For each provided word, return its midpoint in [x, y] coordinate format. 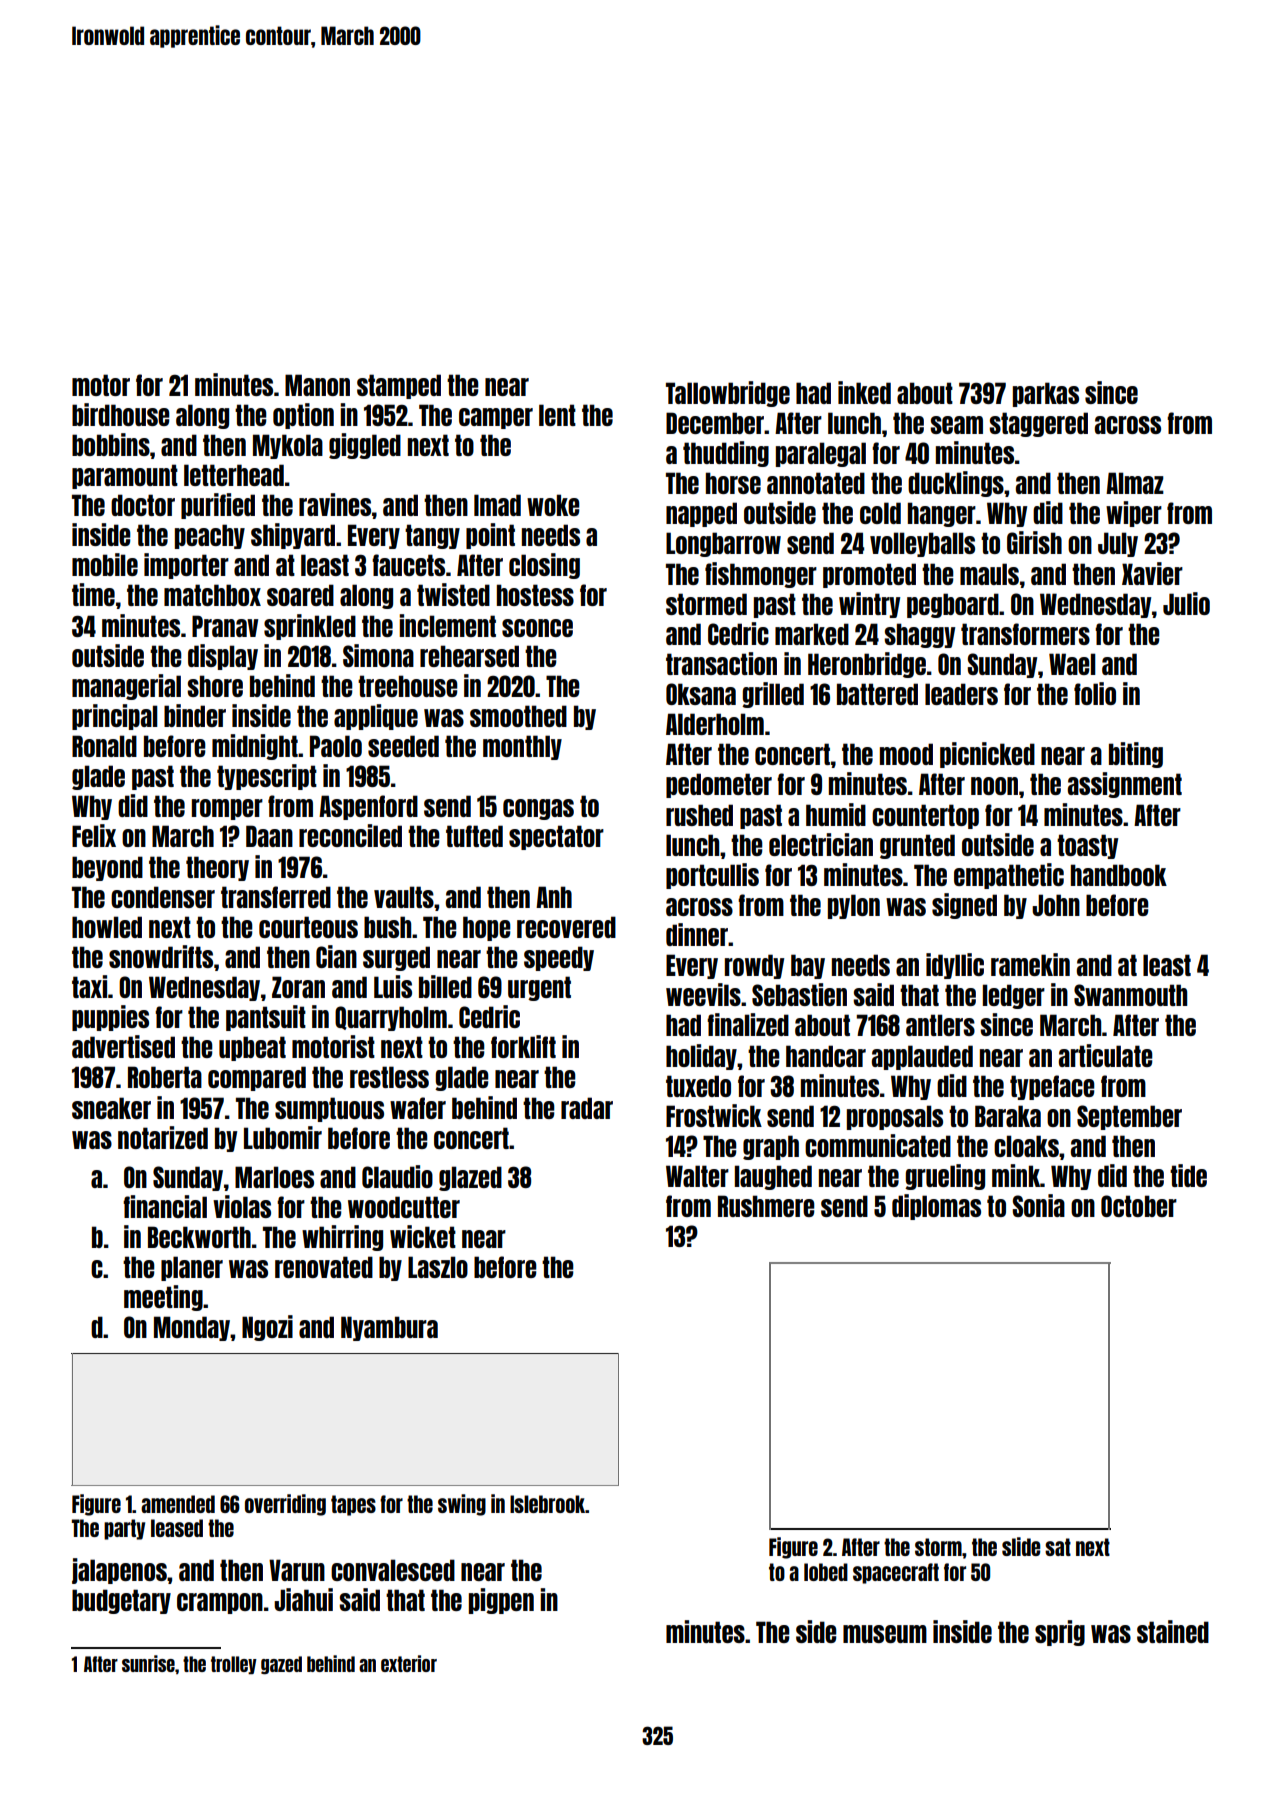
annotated [816, 483]
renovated [324, 1267]
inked [864, 392]
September [1129, 1117]
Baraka [1008, 1116]
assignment [1125, 785]
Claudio [397, 1176]
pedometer [719, 785]
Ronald [104, 746]
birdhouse [121, 414]
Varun [297, 1570]
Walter [697, 1176]
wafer [418, 1108]
